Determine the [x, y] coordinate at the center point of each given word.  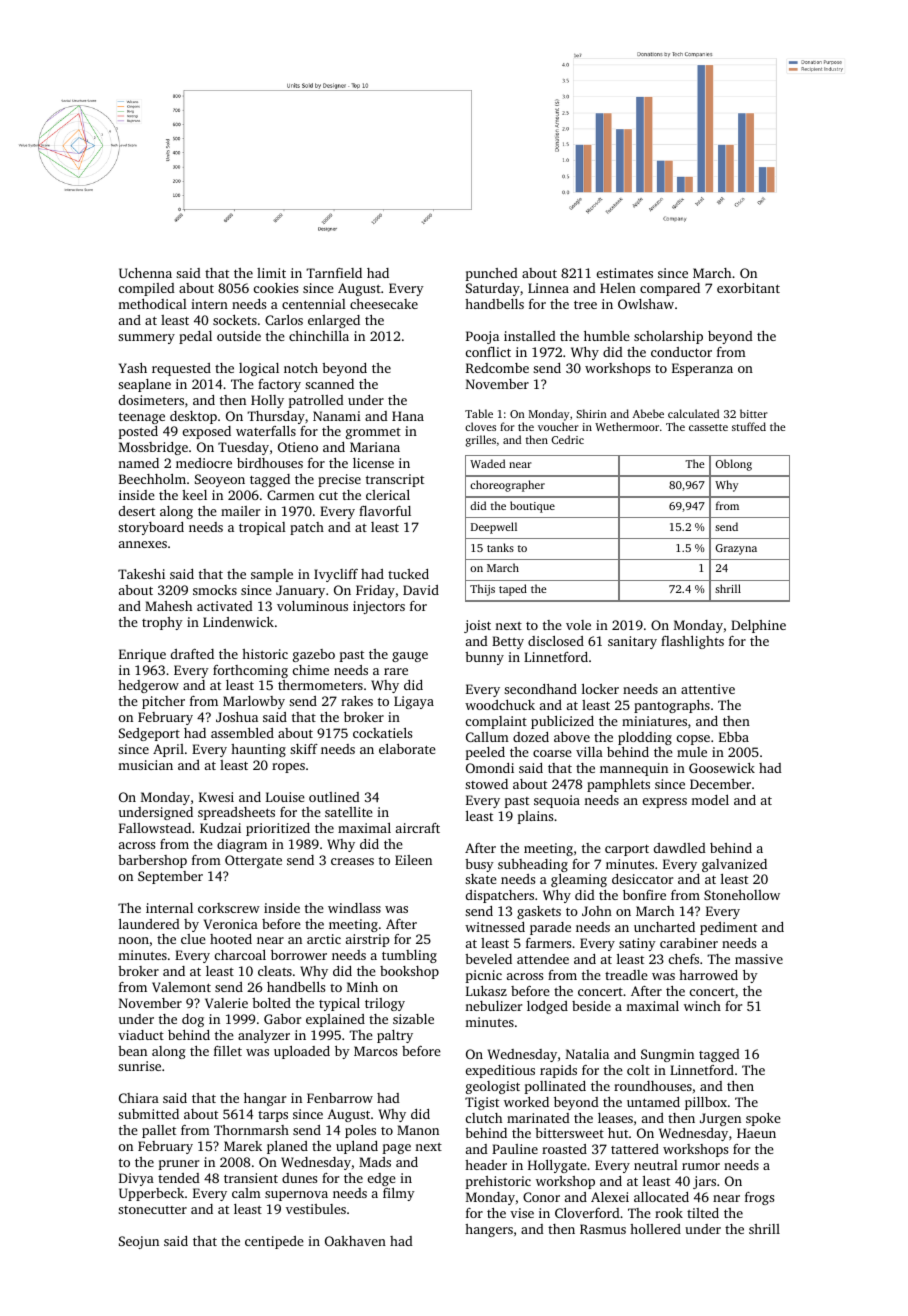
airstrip [368, 940]
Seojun [139, 1242]
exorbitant [748, 288]
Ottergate [253, 861]
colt [638, 1070]
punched [492, 274]
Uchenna [145, 273]
